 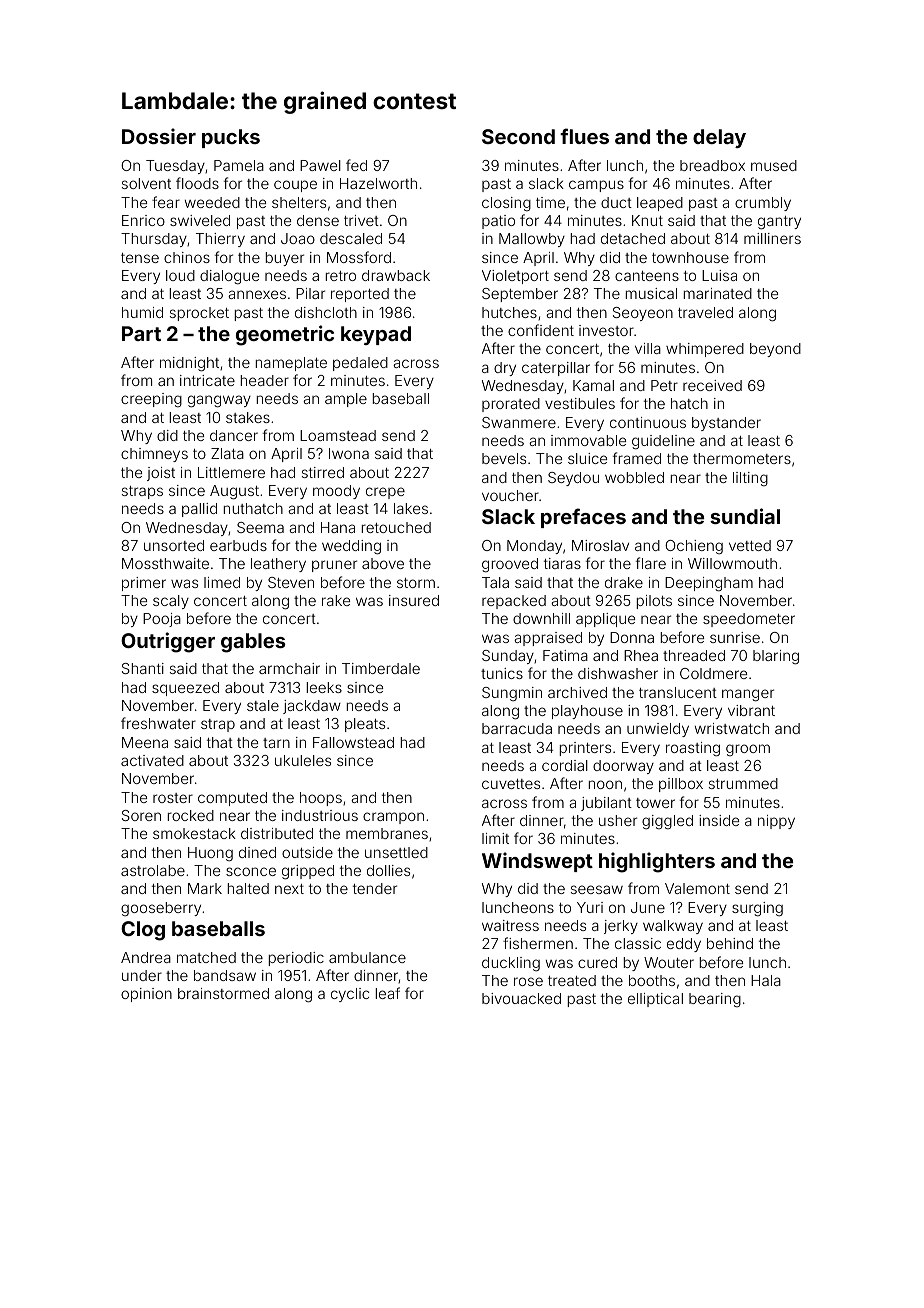 I want to click on Sungmin, so click(x=512, y=694).
